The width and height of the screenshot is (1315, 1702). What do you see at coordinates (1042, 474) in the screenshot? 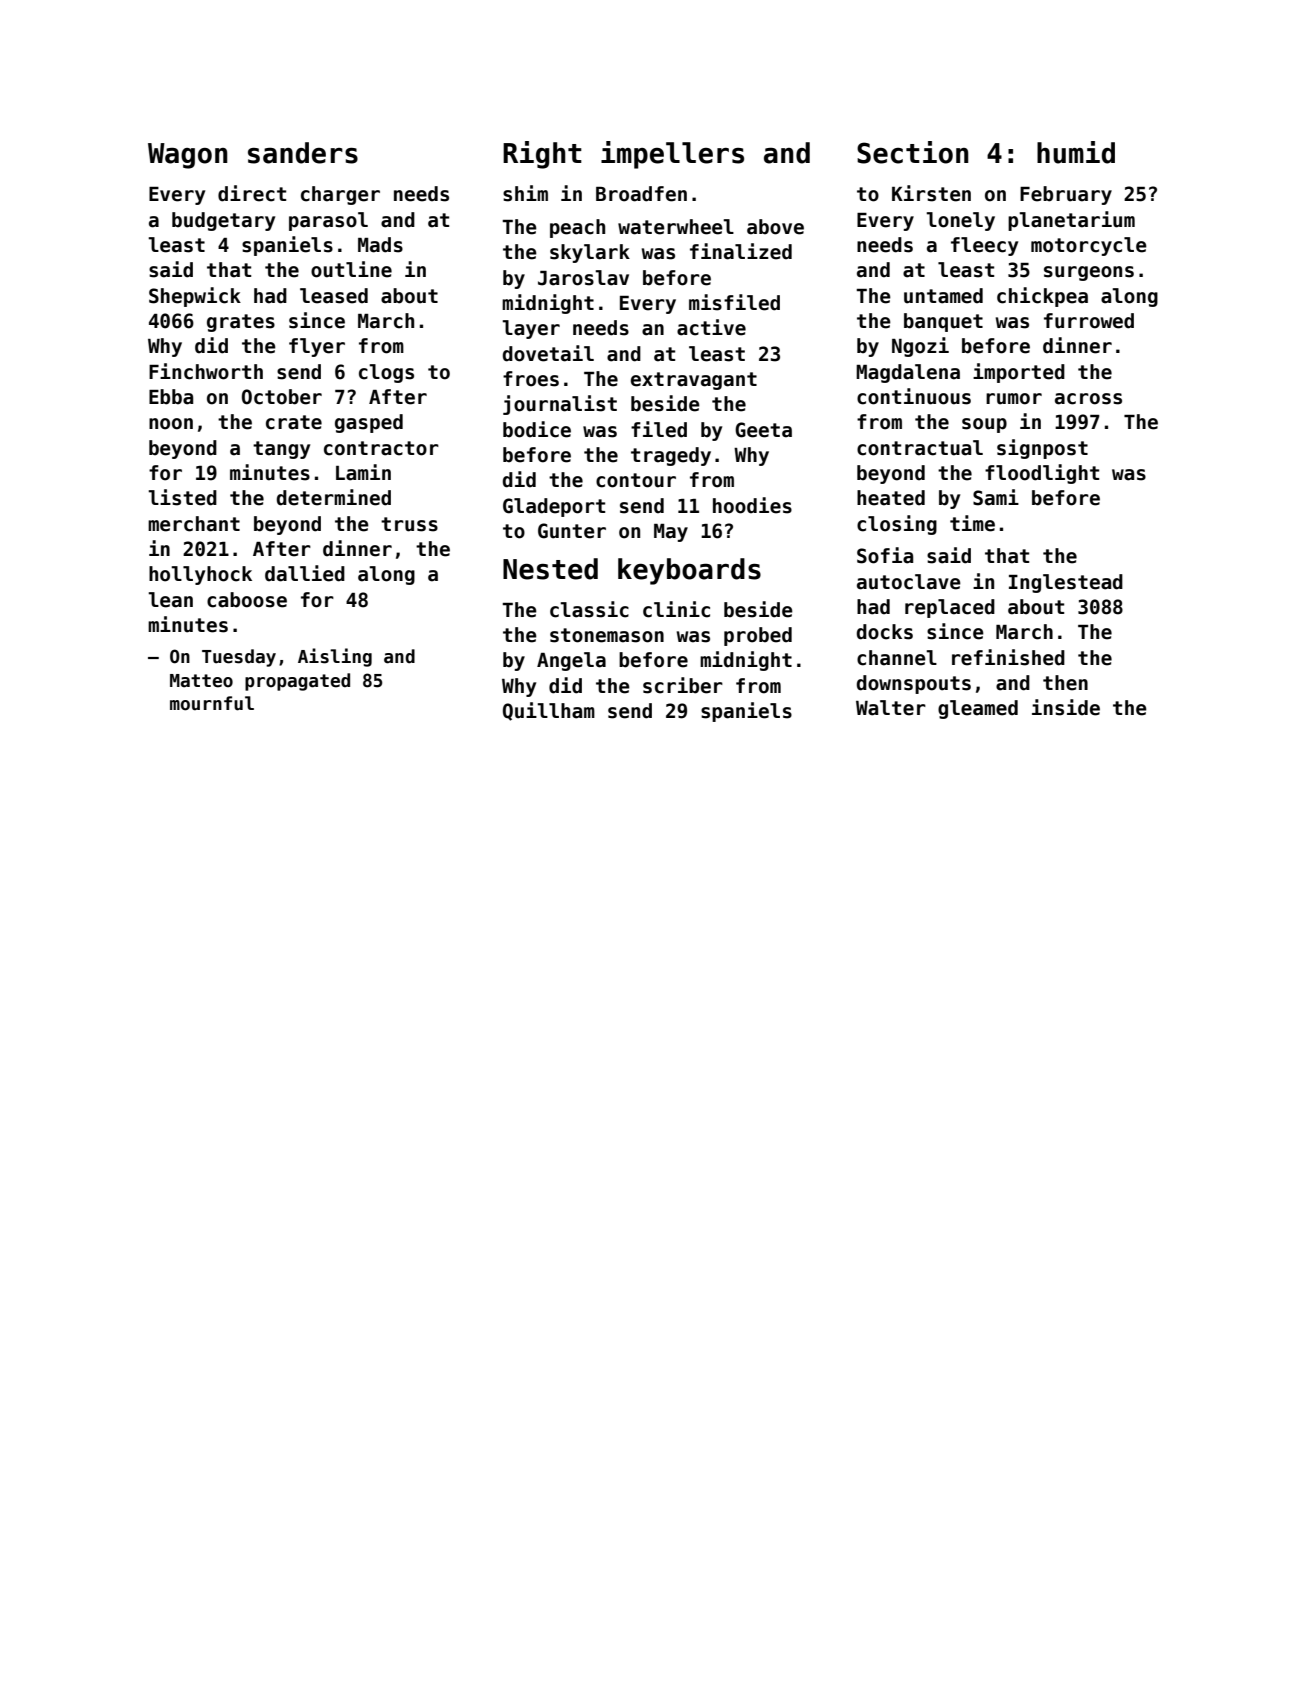
I see `floodlight` at bounding box center [1042, 474].
